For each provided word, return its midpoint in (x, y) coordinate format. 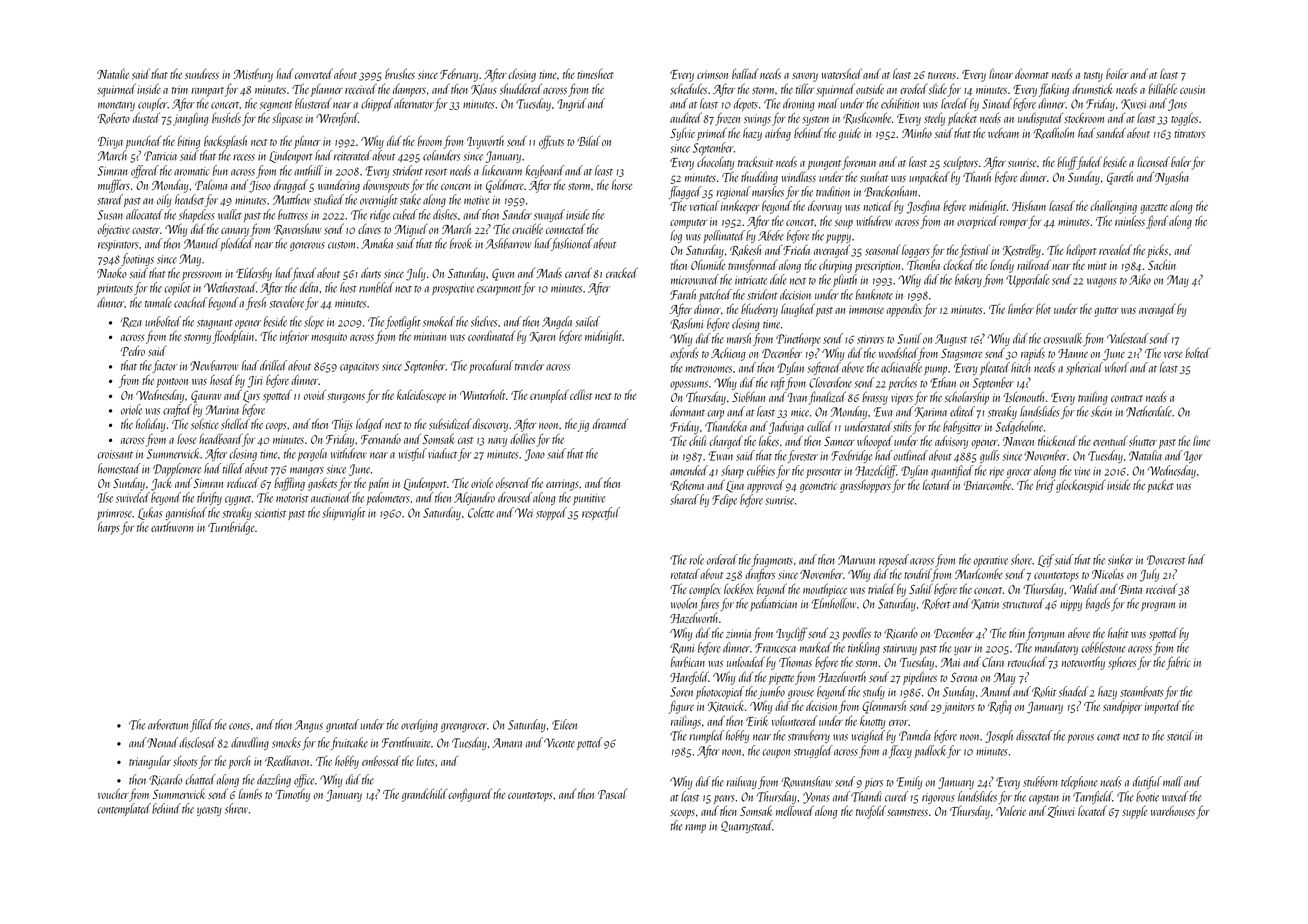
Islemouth (1024, 396)
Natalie (113, 74)
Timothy (292, 795)
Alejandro (474, 498)
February (459, 75)
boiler (1117, 73)
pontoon (172, 383)
